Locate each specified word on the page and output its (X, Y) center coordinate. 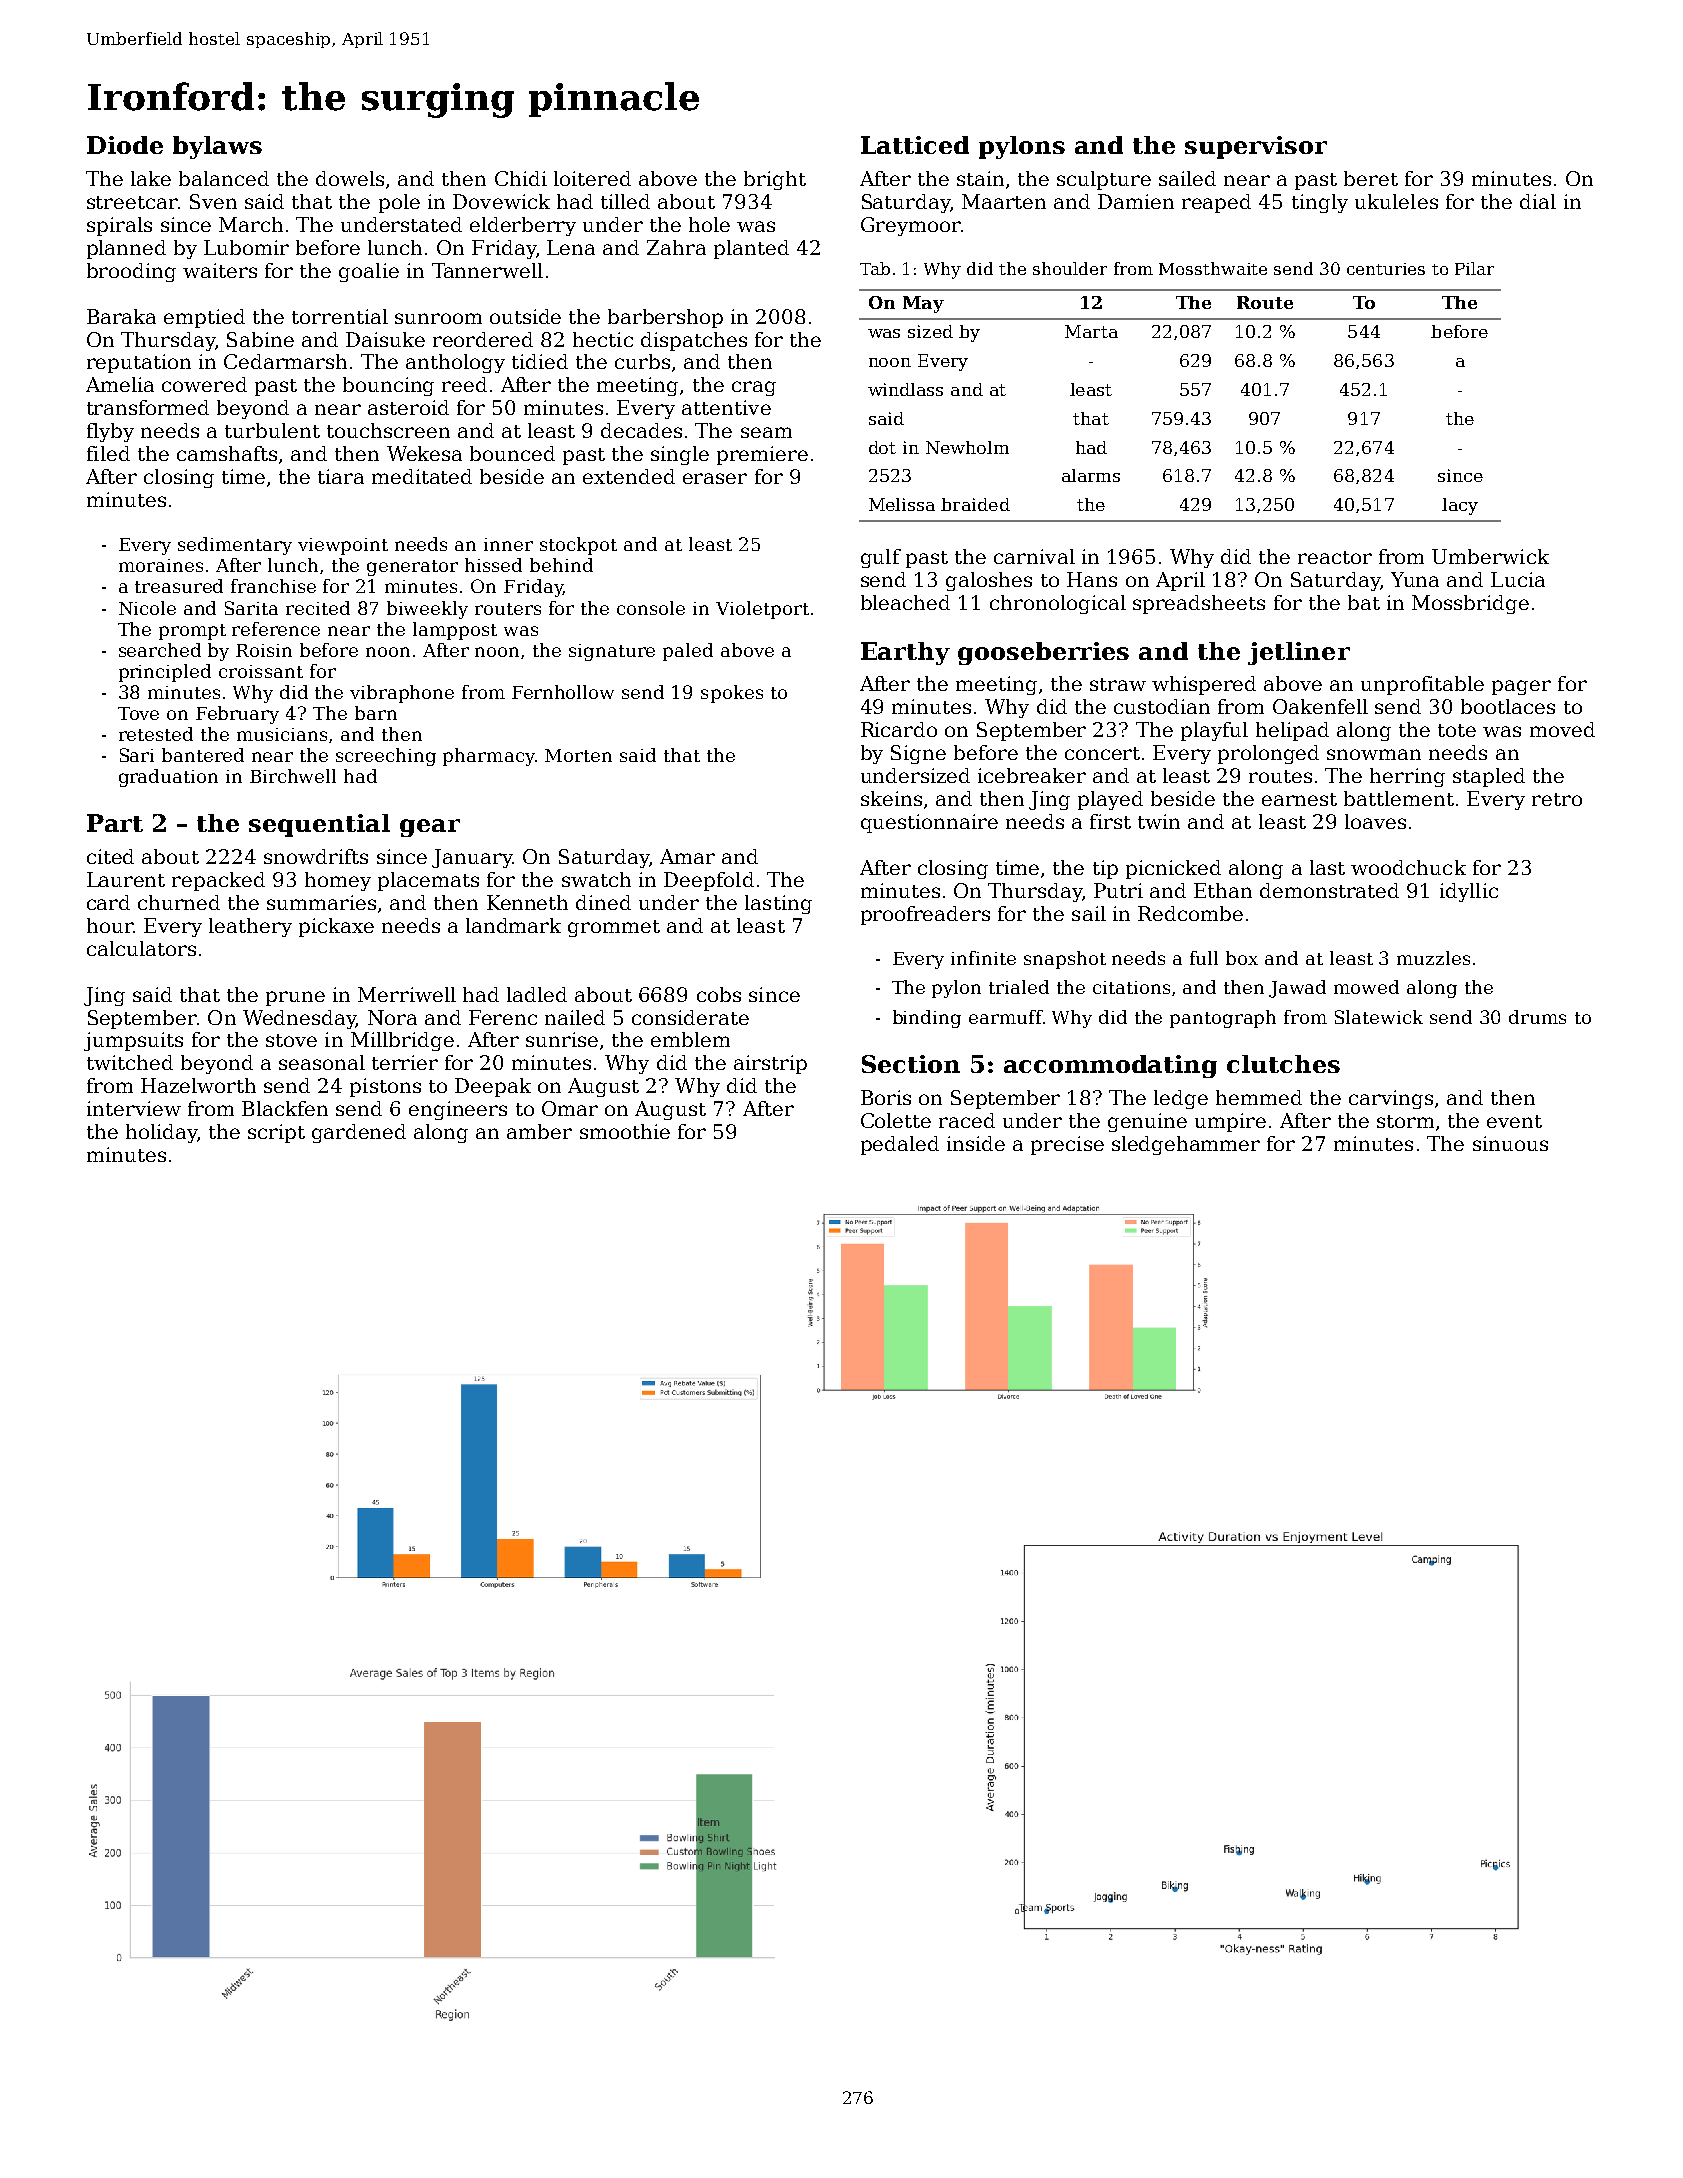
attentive (726, 407)
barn (376, 713)
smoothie (625, 1131)
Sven (213, 201)
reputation (139, 363)
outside (525, 316)
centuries (1386, 269)
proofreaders (925, 915)
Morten (578, 755)
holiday (161, 1133)
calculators (141, 948)
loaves (1375, 821)
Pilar (1474, 268)
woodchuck (1408, 867)
